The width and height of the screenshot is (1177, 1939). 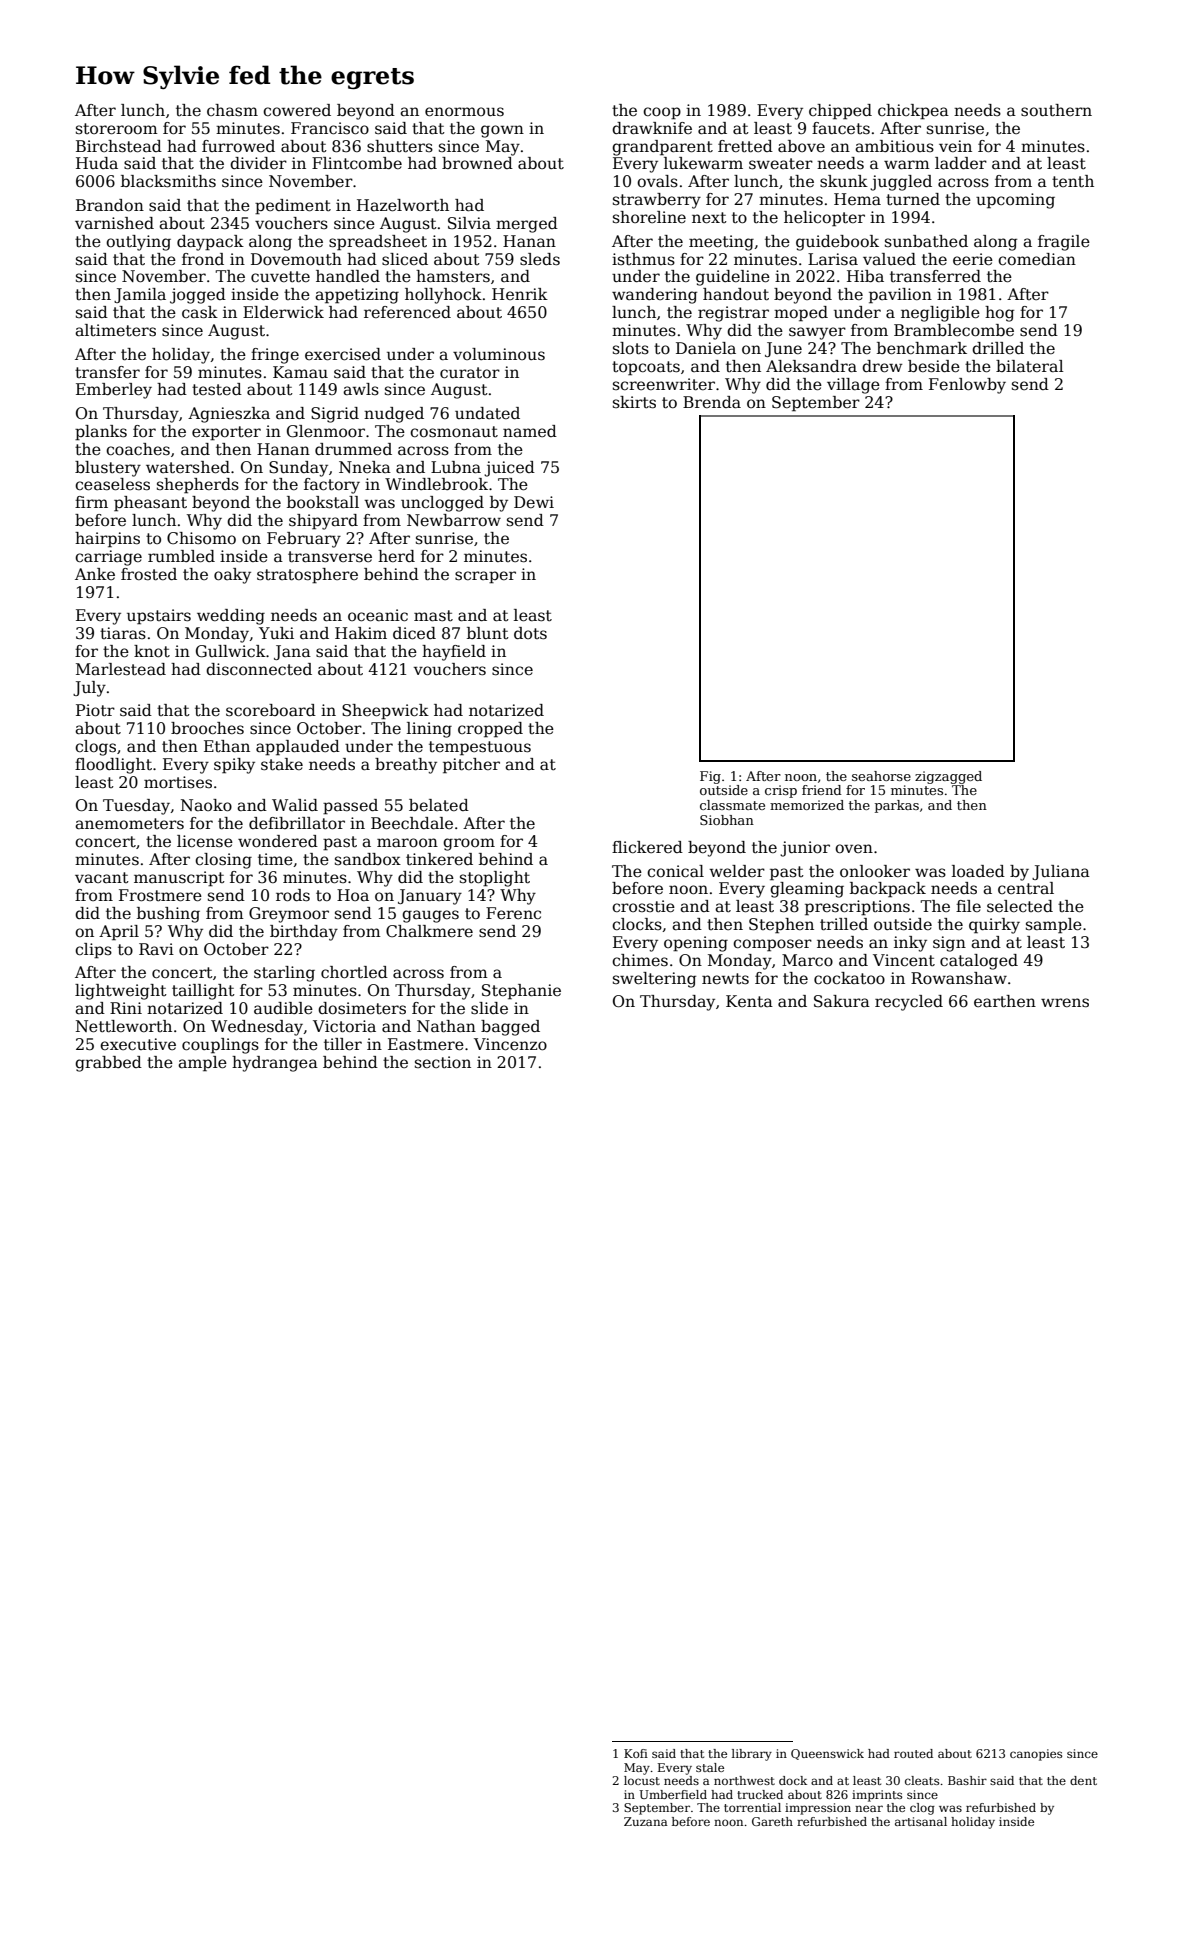 What do you see at coordinates (1064, 243) in the screenshot?
I see `fragile` at bounding box center [1064, 243].
